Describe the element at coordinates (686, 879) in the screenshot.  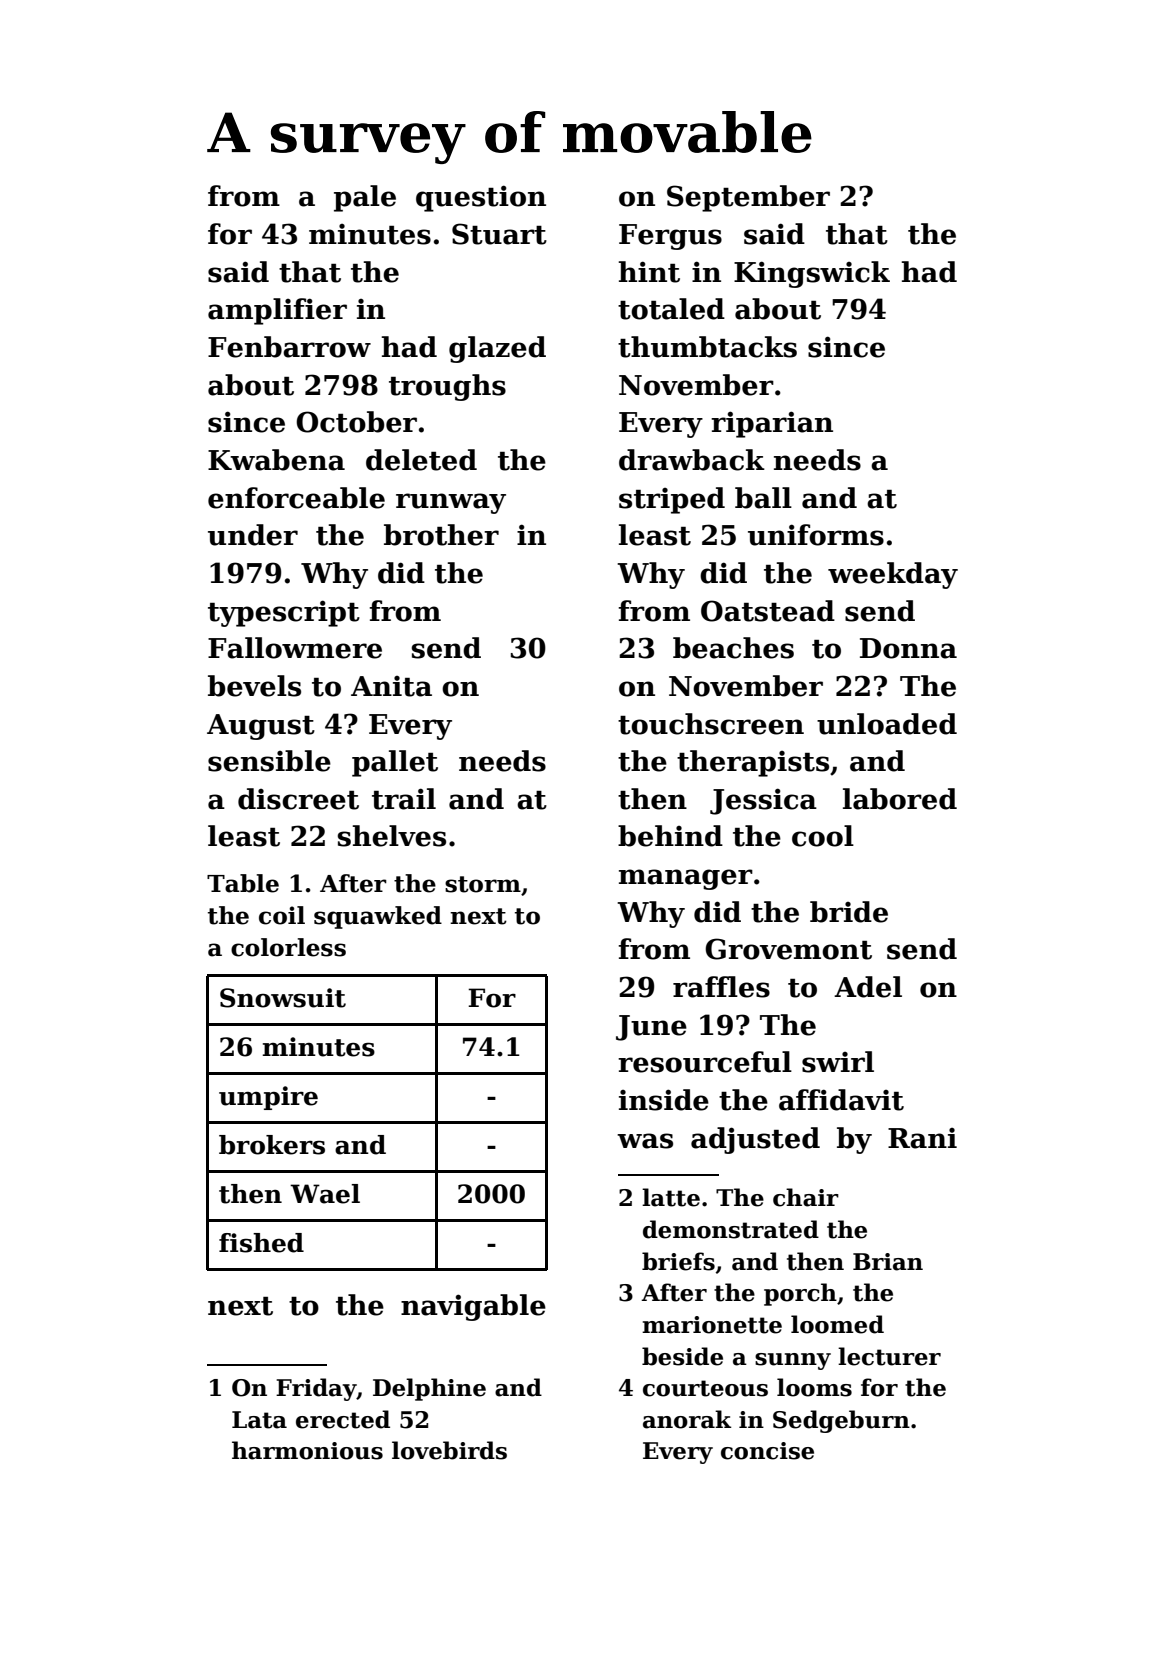
I see `manager` at that location.
